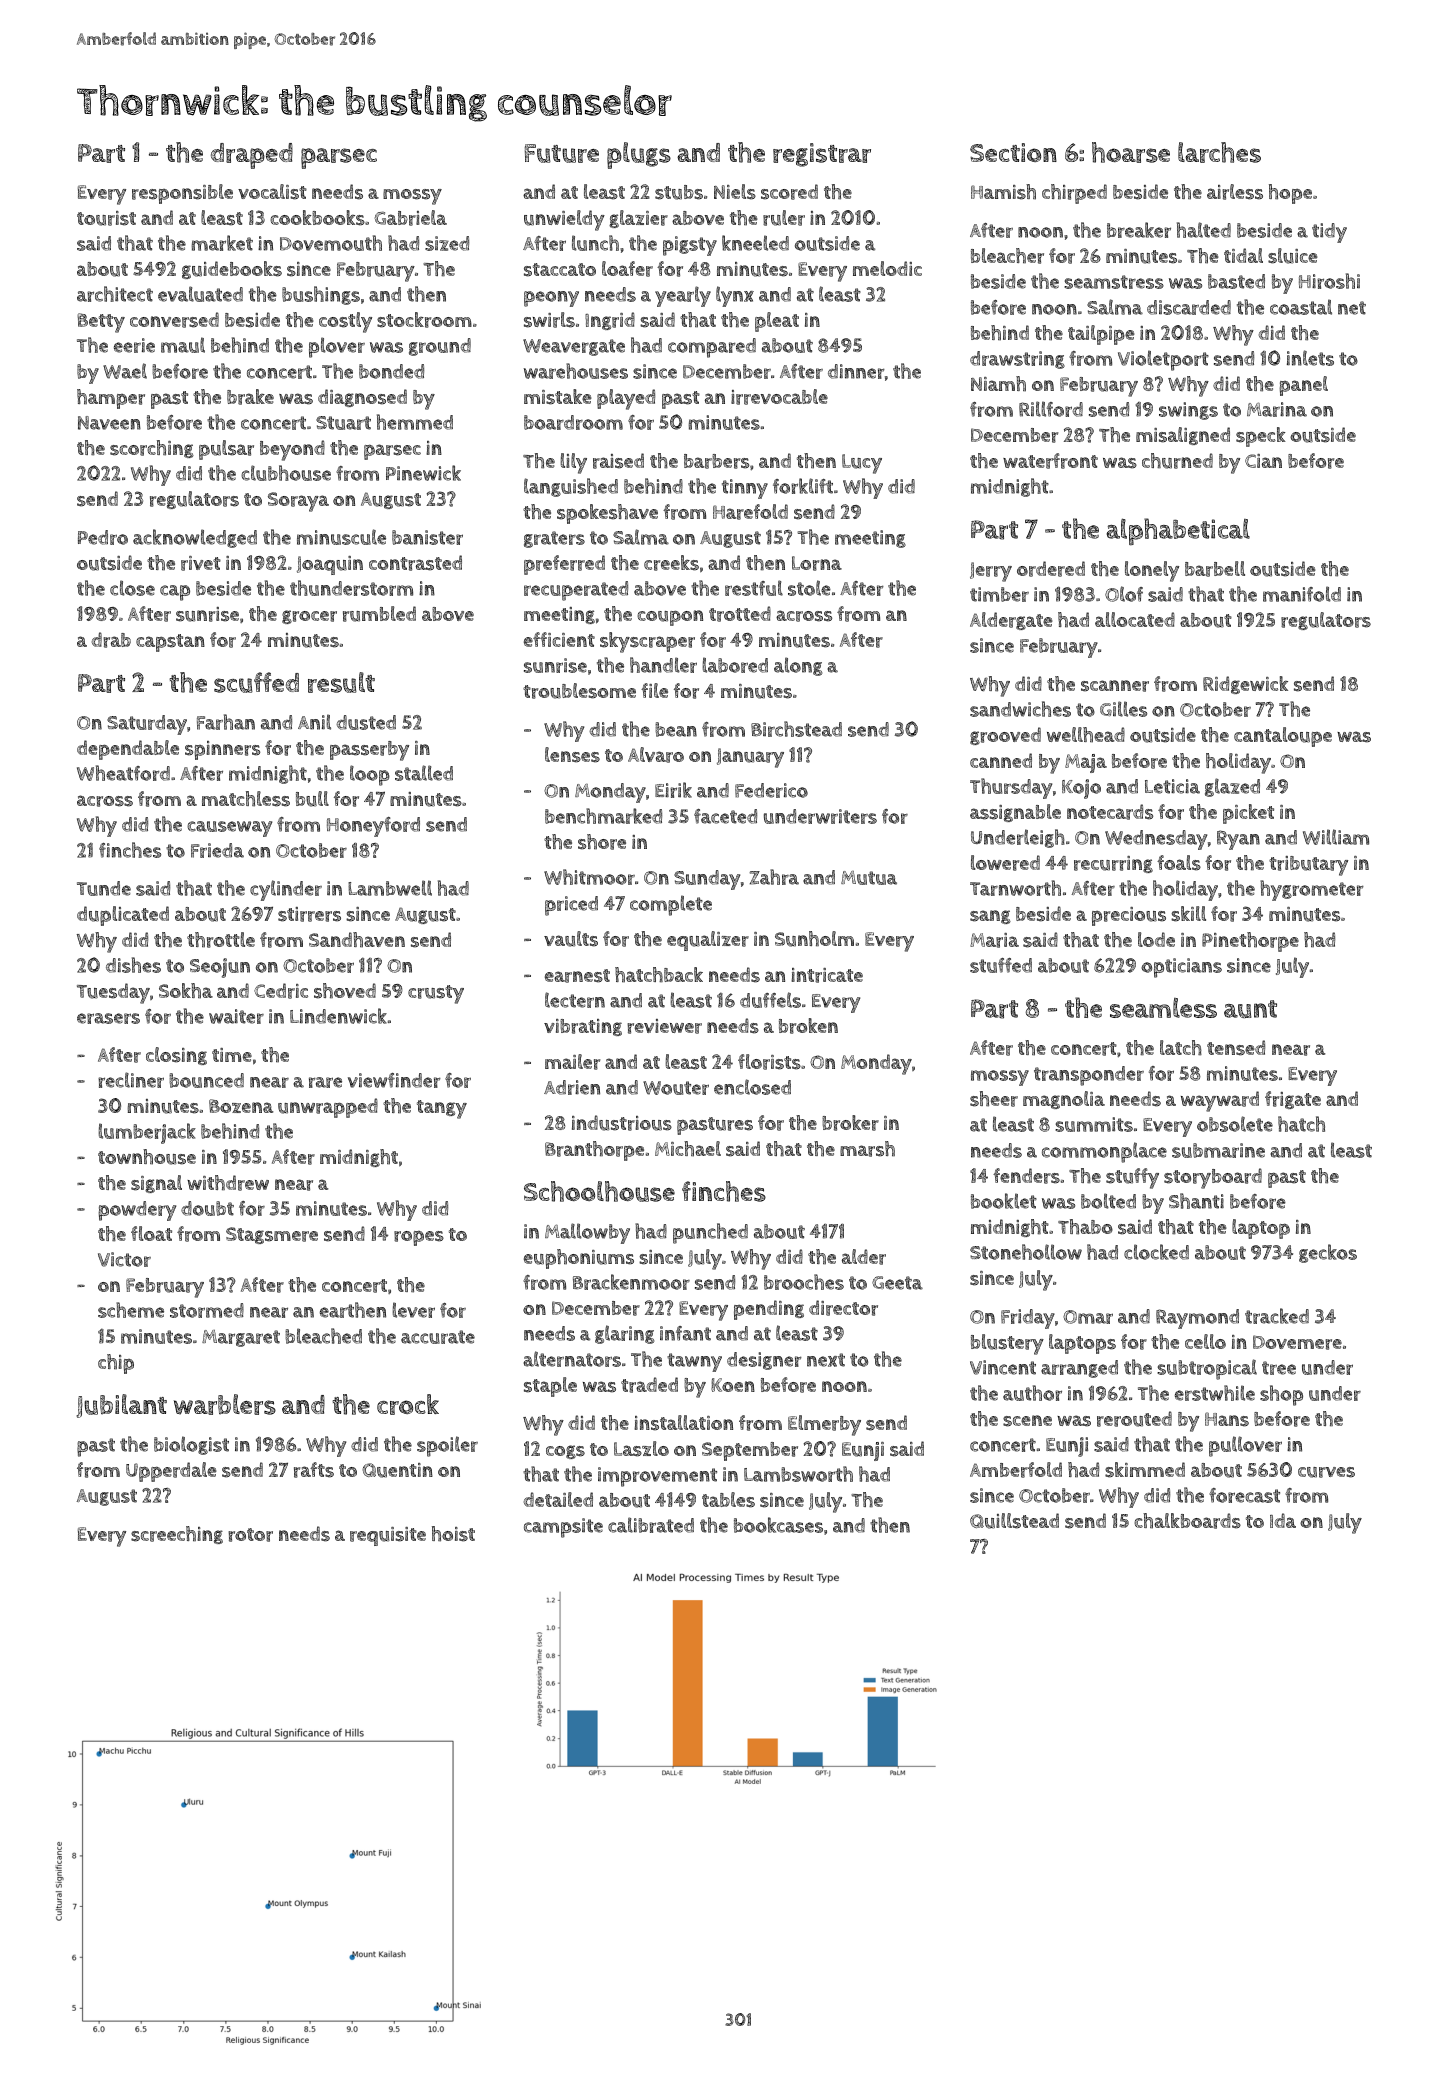  What do you see at coordinates (272, 1235) in the page?
I see `Stagsmere` at bounding box center [272, 1235].
